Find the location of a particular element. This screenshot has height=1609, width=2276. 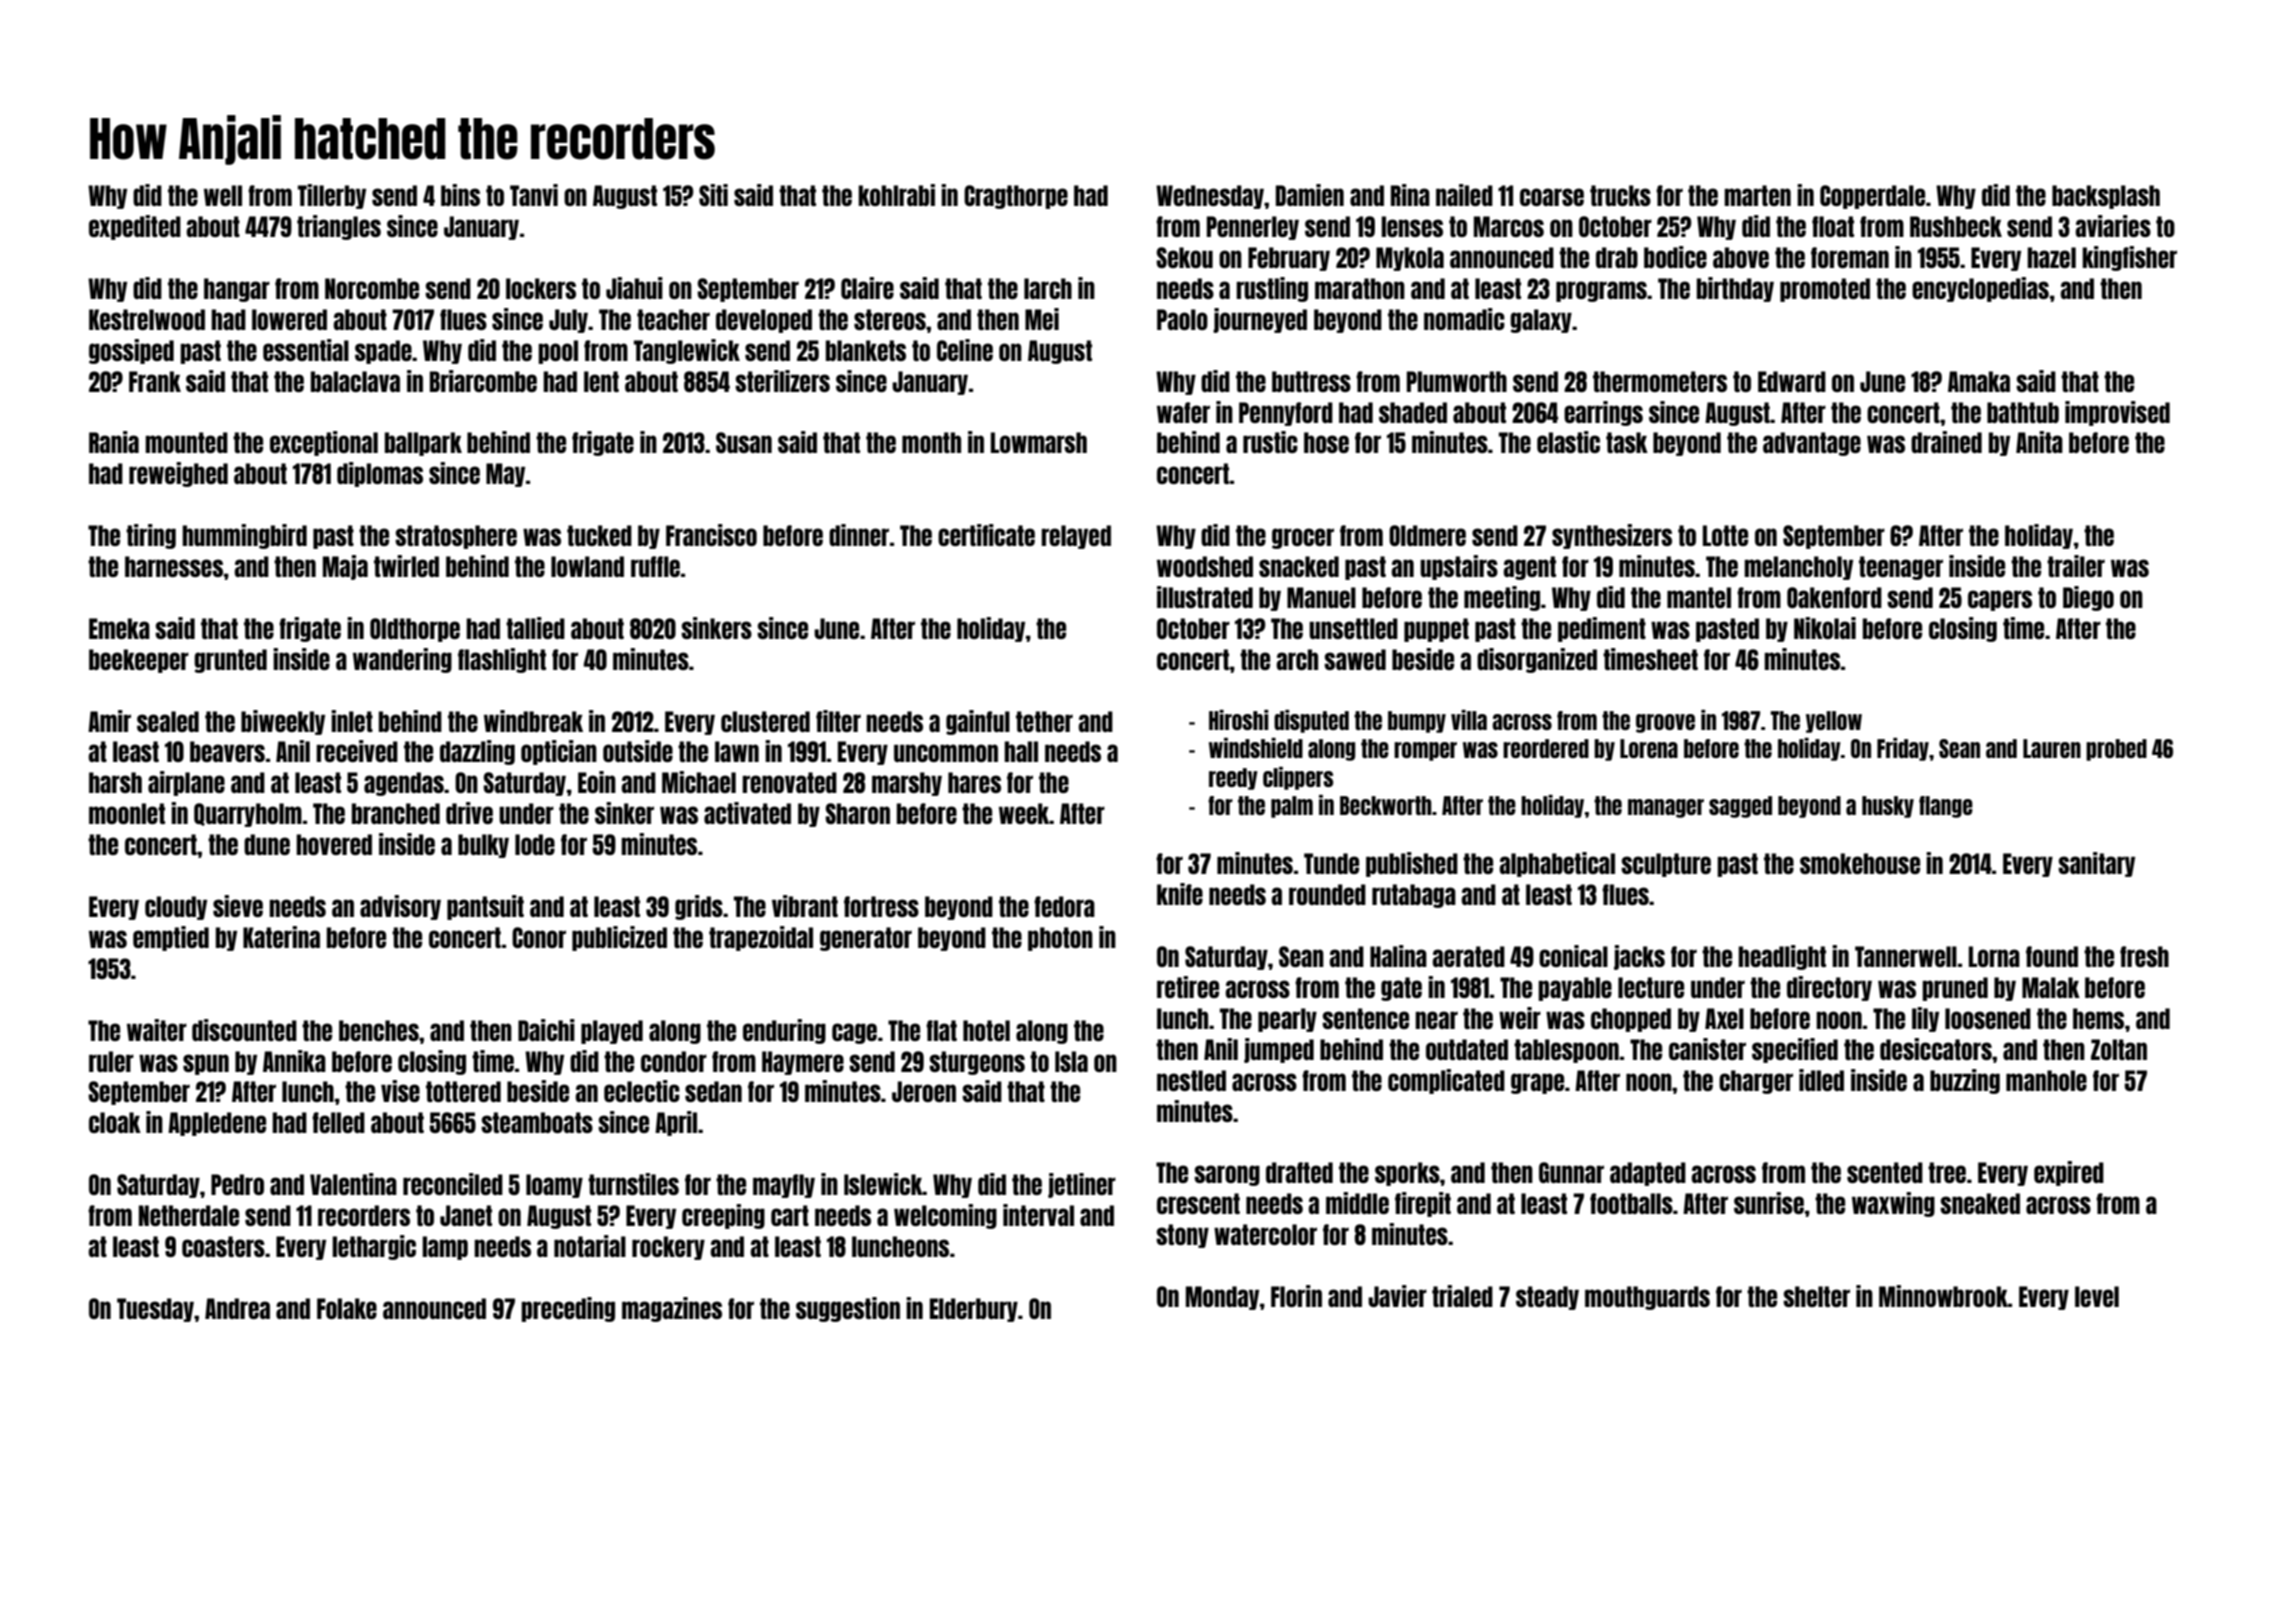

Damien is located at coordinates (1310, 195).
